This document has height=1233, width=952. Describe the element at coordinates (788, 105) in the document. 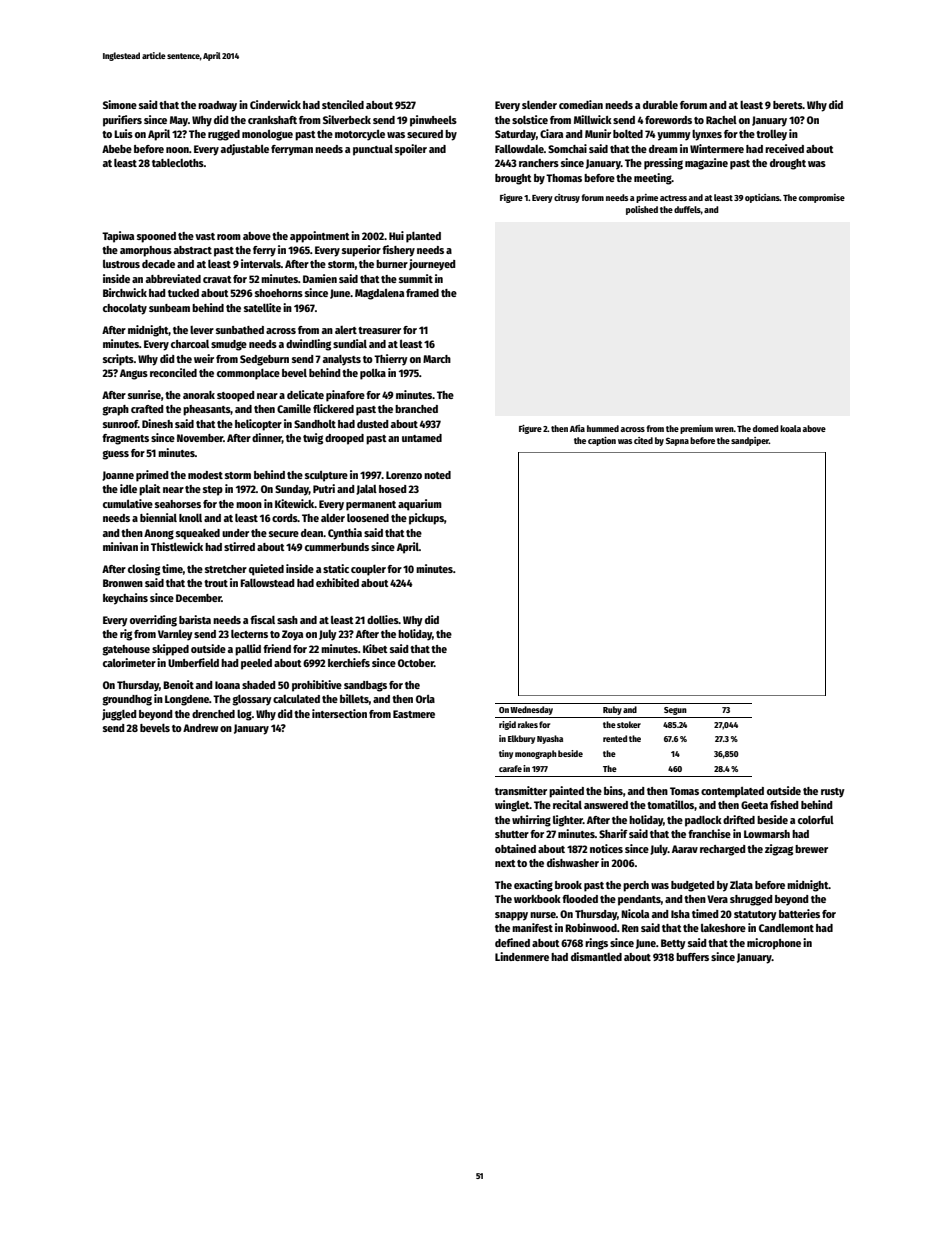

I see `berets` at that location.
